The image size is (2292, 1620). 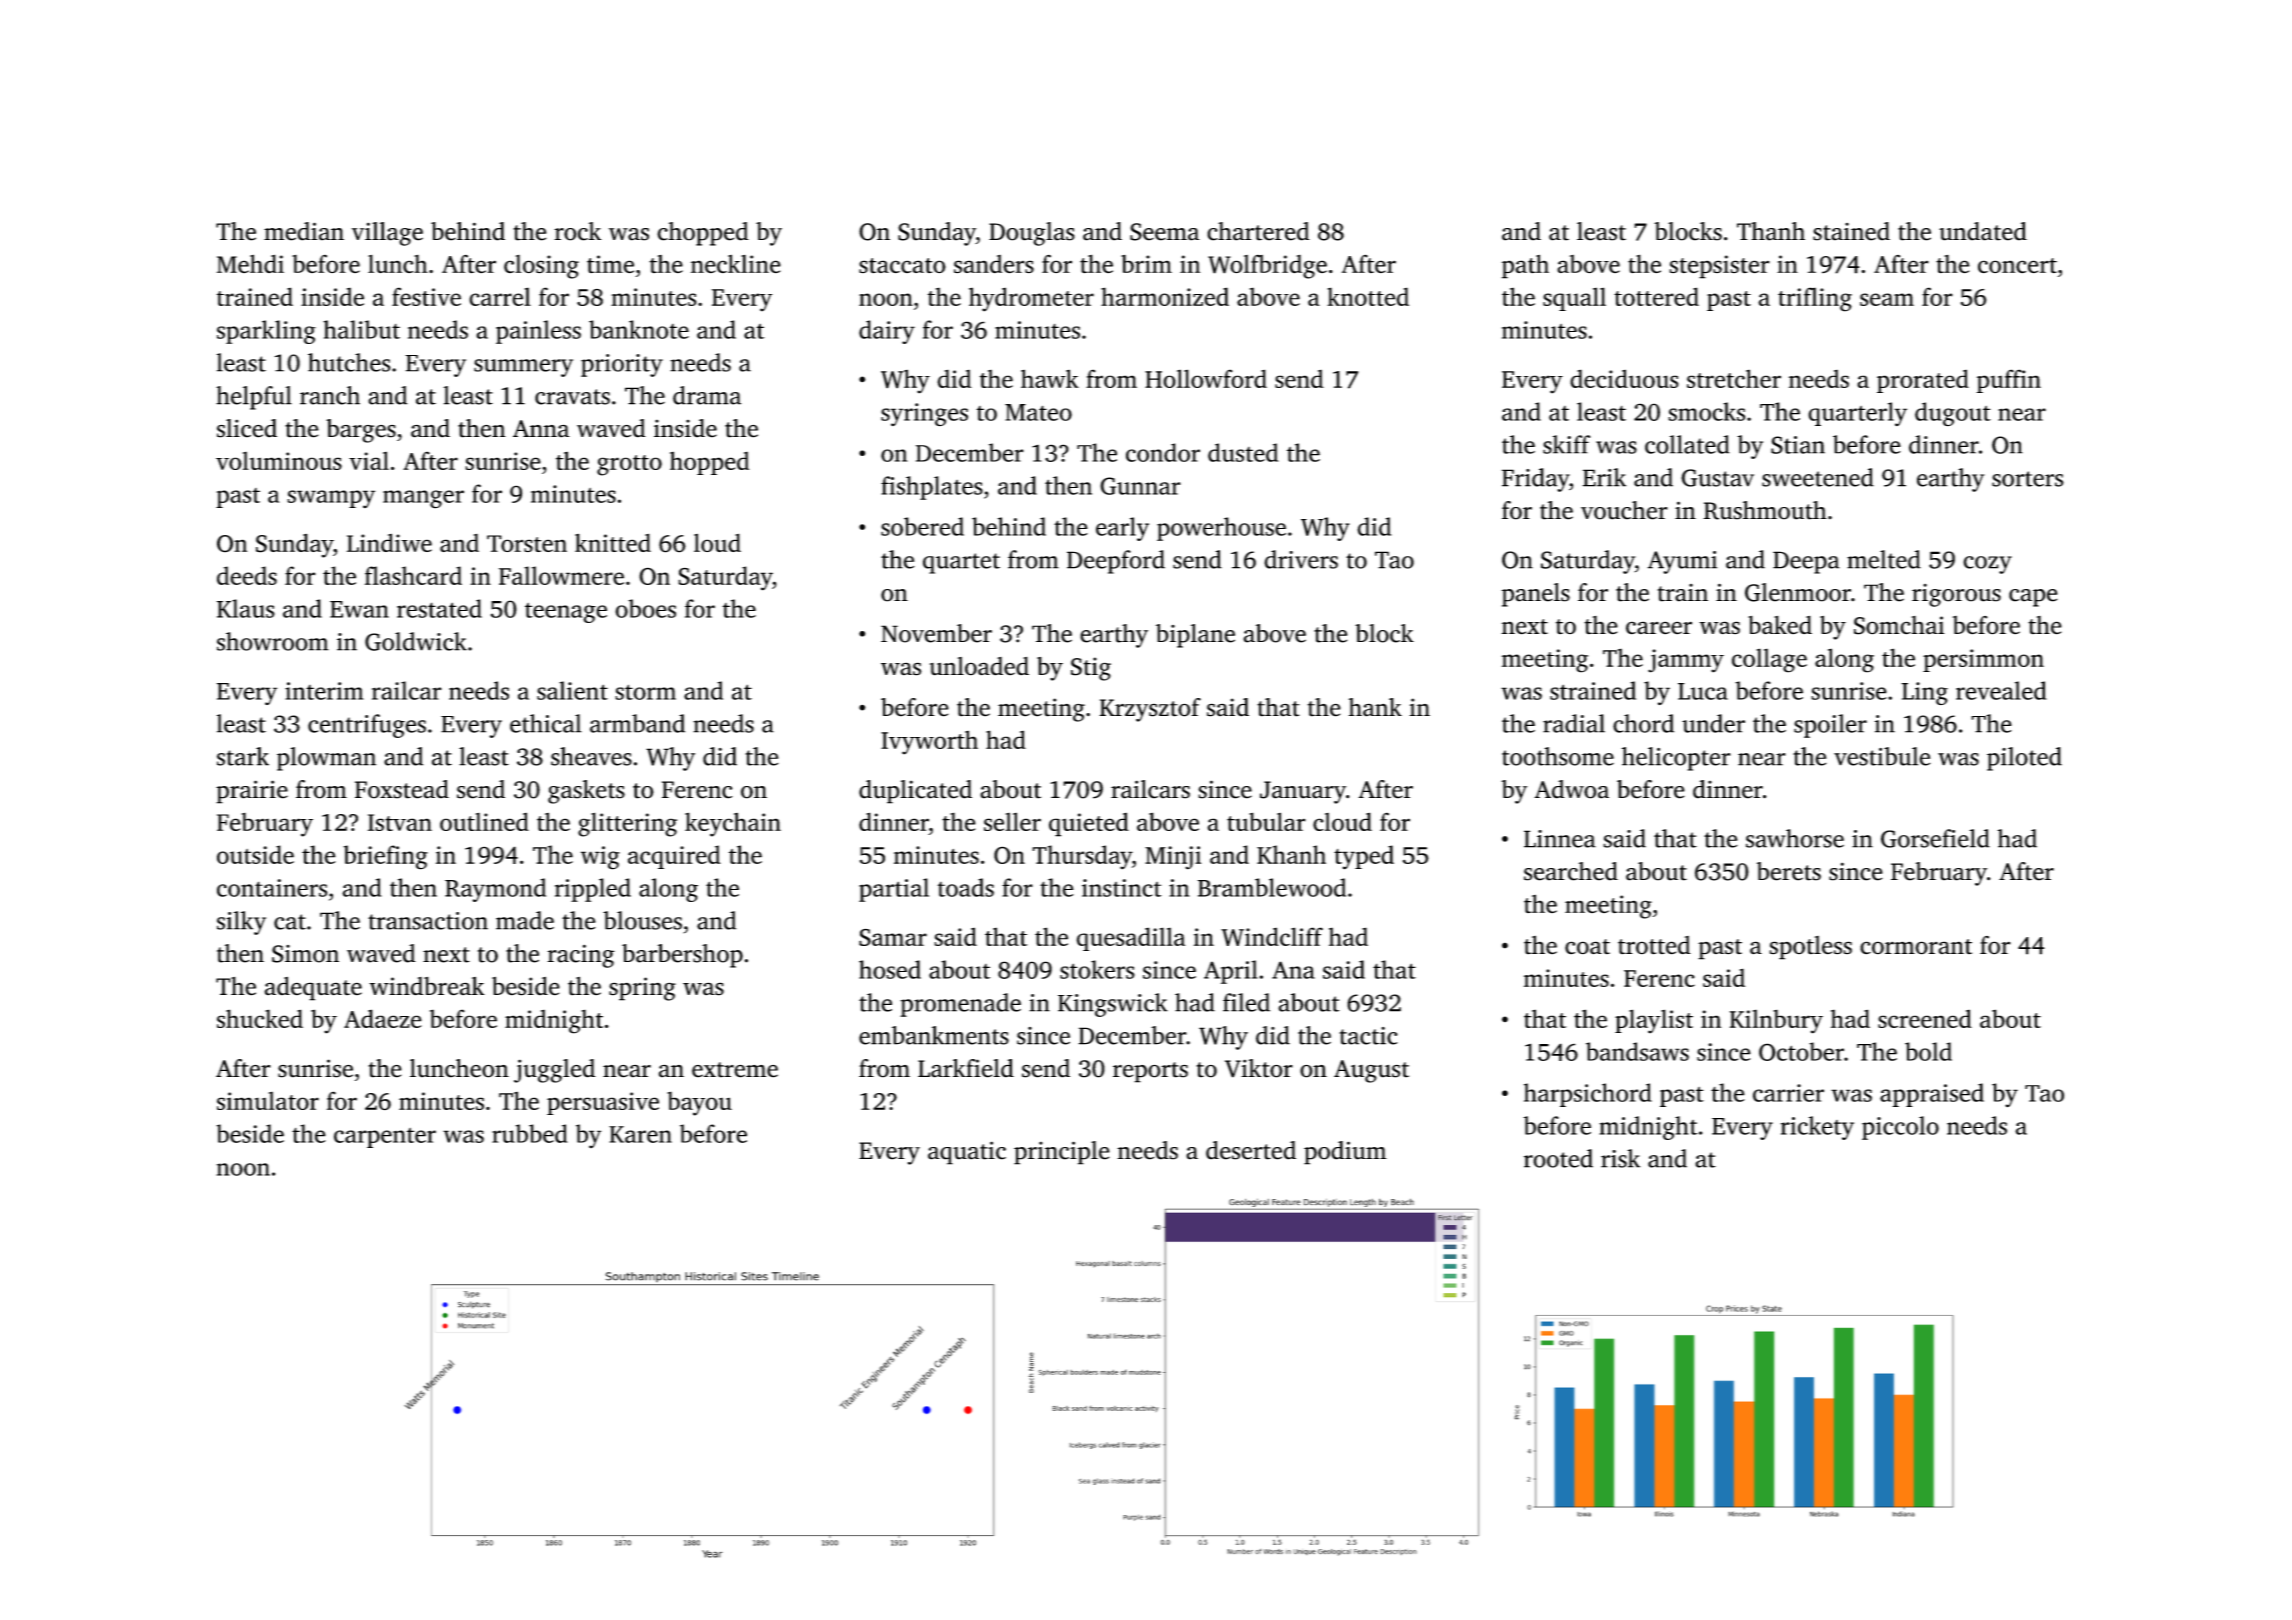 What do you see at coordinates (1062, 1153) in the image?
I see `principle` at bounding box center [1062, 1153].
